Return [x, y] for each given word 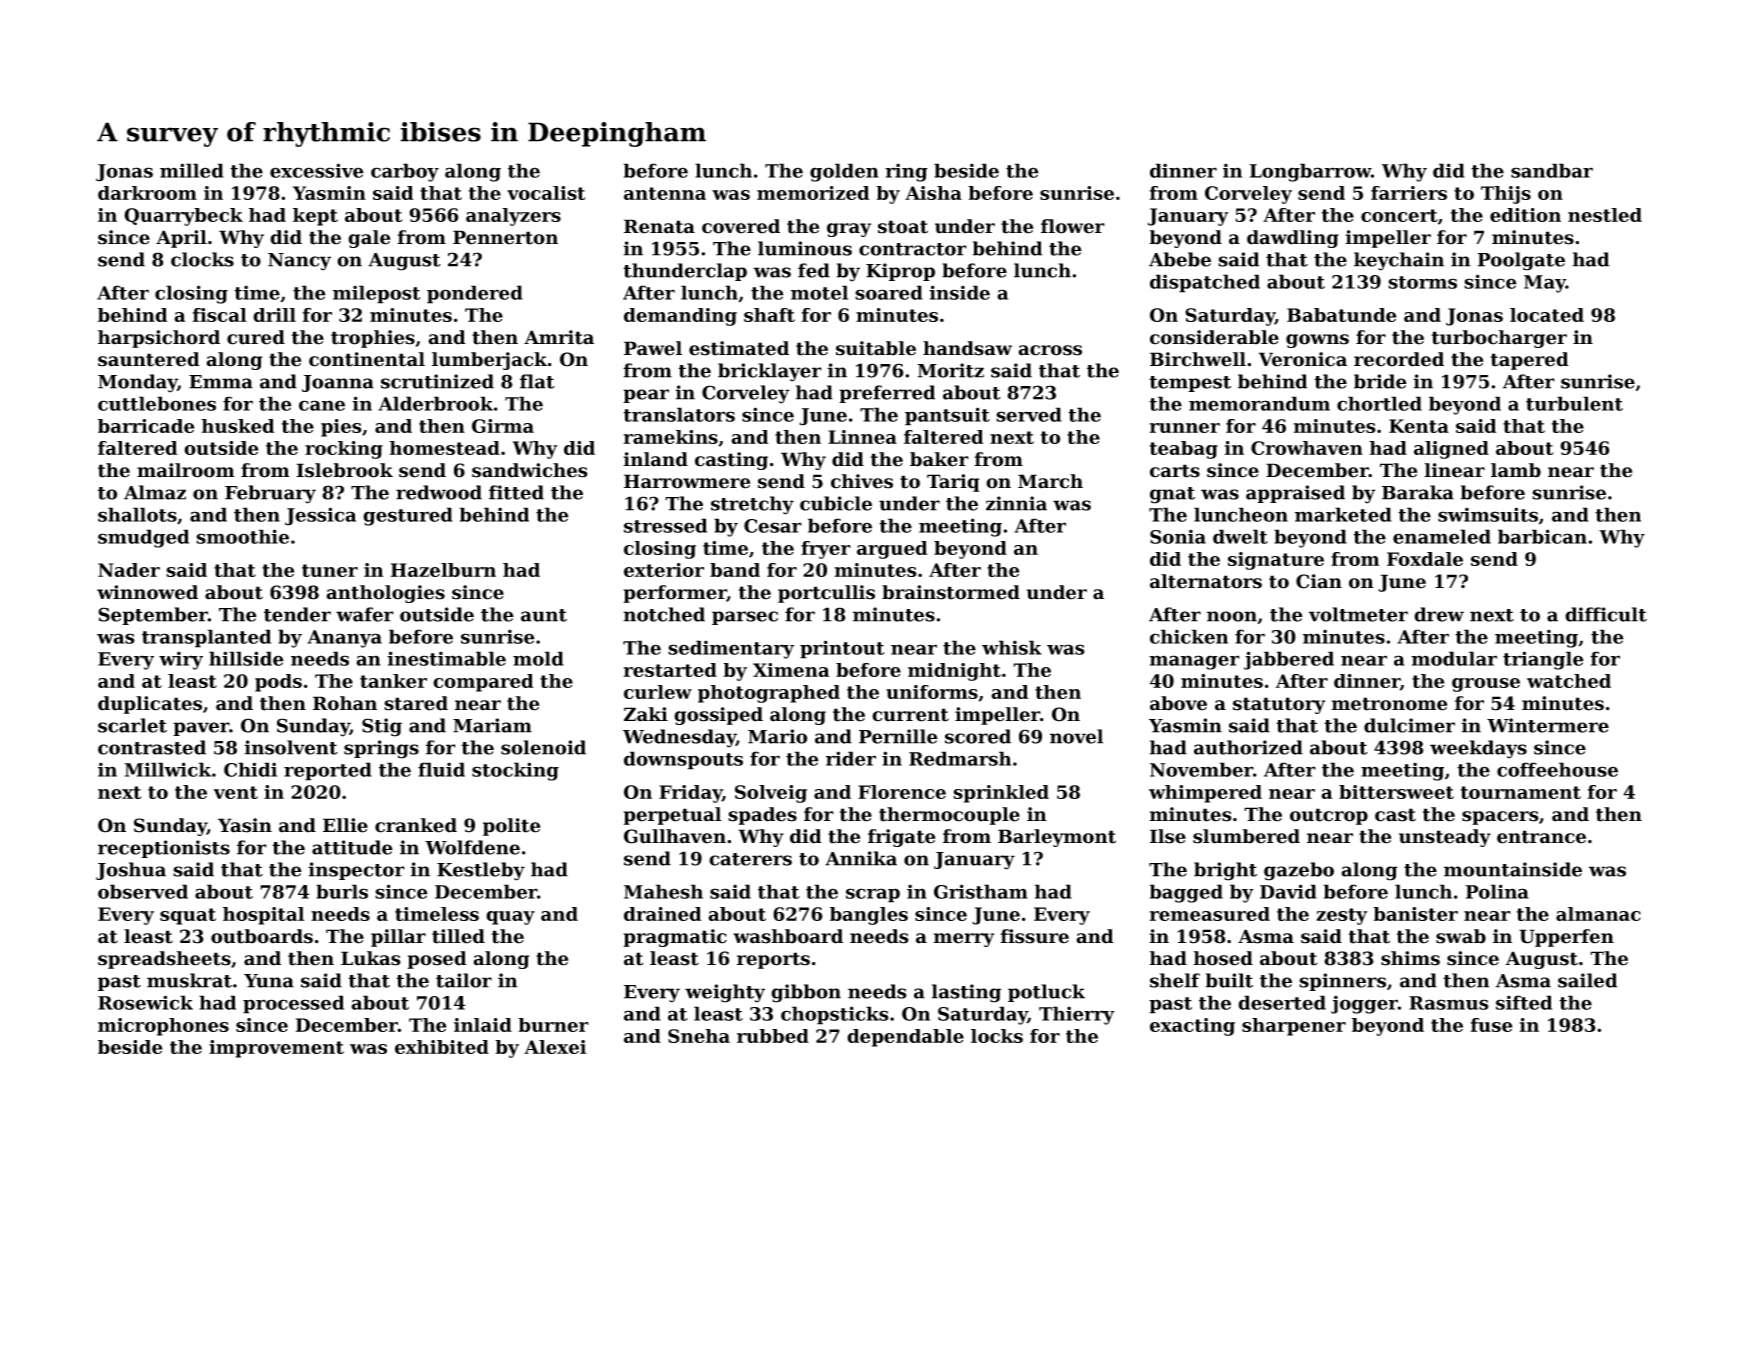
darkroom [147, 193]
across [1050, 350]
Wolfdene [472, 847]
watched [1569, 681]
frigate [901, 838]
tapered [1530, 361]
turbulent [1574, 403]
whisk [1012, 647]
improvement [276, 1049]
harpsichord [159, 339]
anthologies [385, 594]
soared [889, 292]
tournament [1521, 792]
